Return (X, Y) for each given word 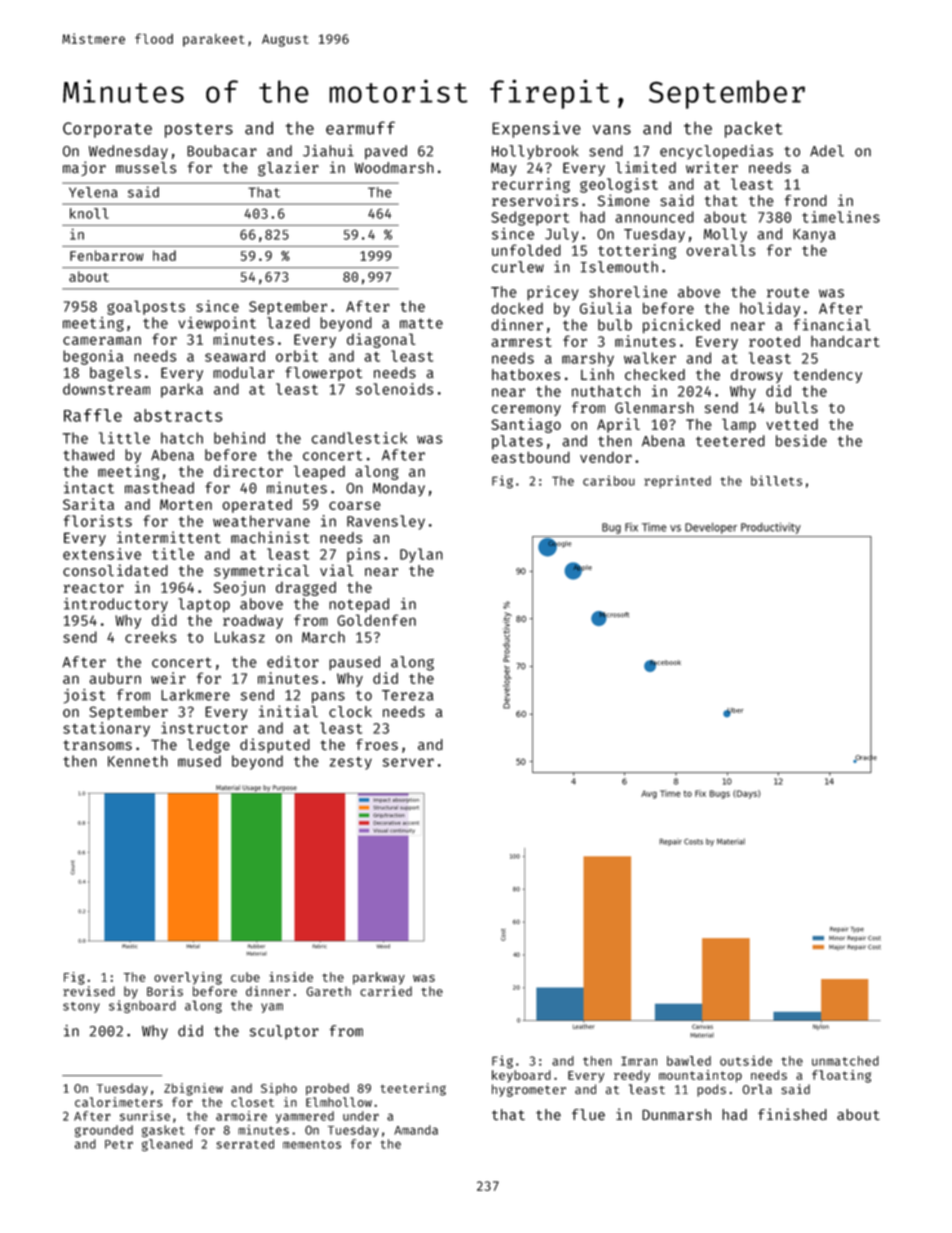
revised (89, 991)
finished (792, 1114)
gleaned (167, 1145)
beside (801, 441)
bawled (689, 1061)
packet (754, 130)
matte (421, 323)
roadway (253, 621)
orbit (297, 356)
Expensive (536, 129)
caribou (609, 481)
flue (588, 1115)
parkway (379, 978)
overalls (721, 250)
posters (199, 130)
